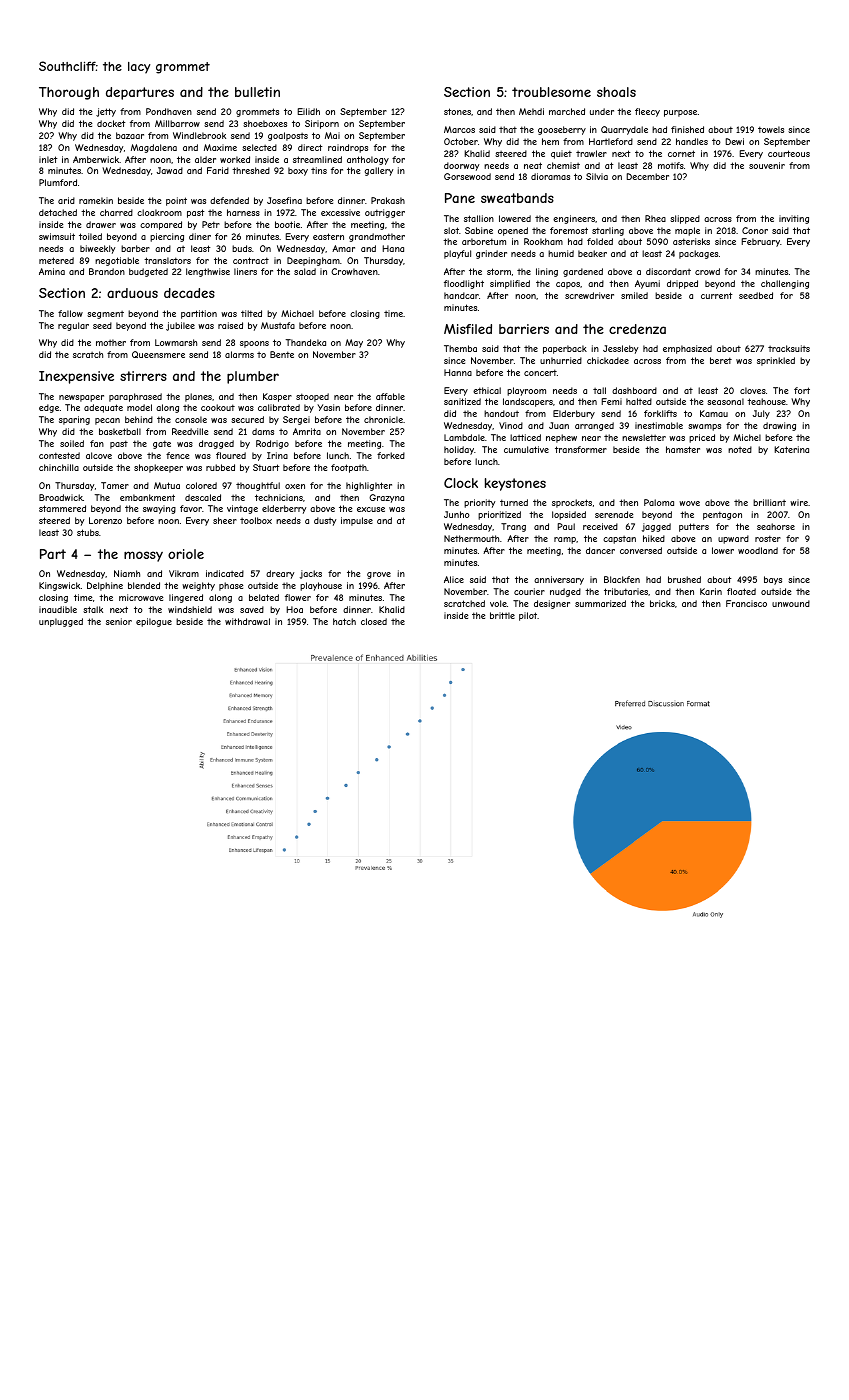 This screenshot has height=1400, width=849. Describe the element at coordinates (529, 591) in the screenshot. I see `courier` at that location.
